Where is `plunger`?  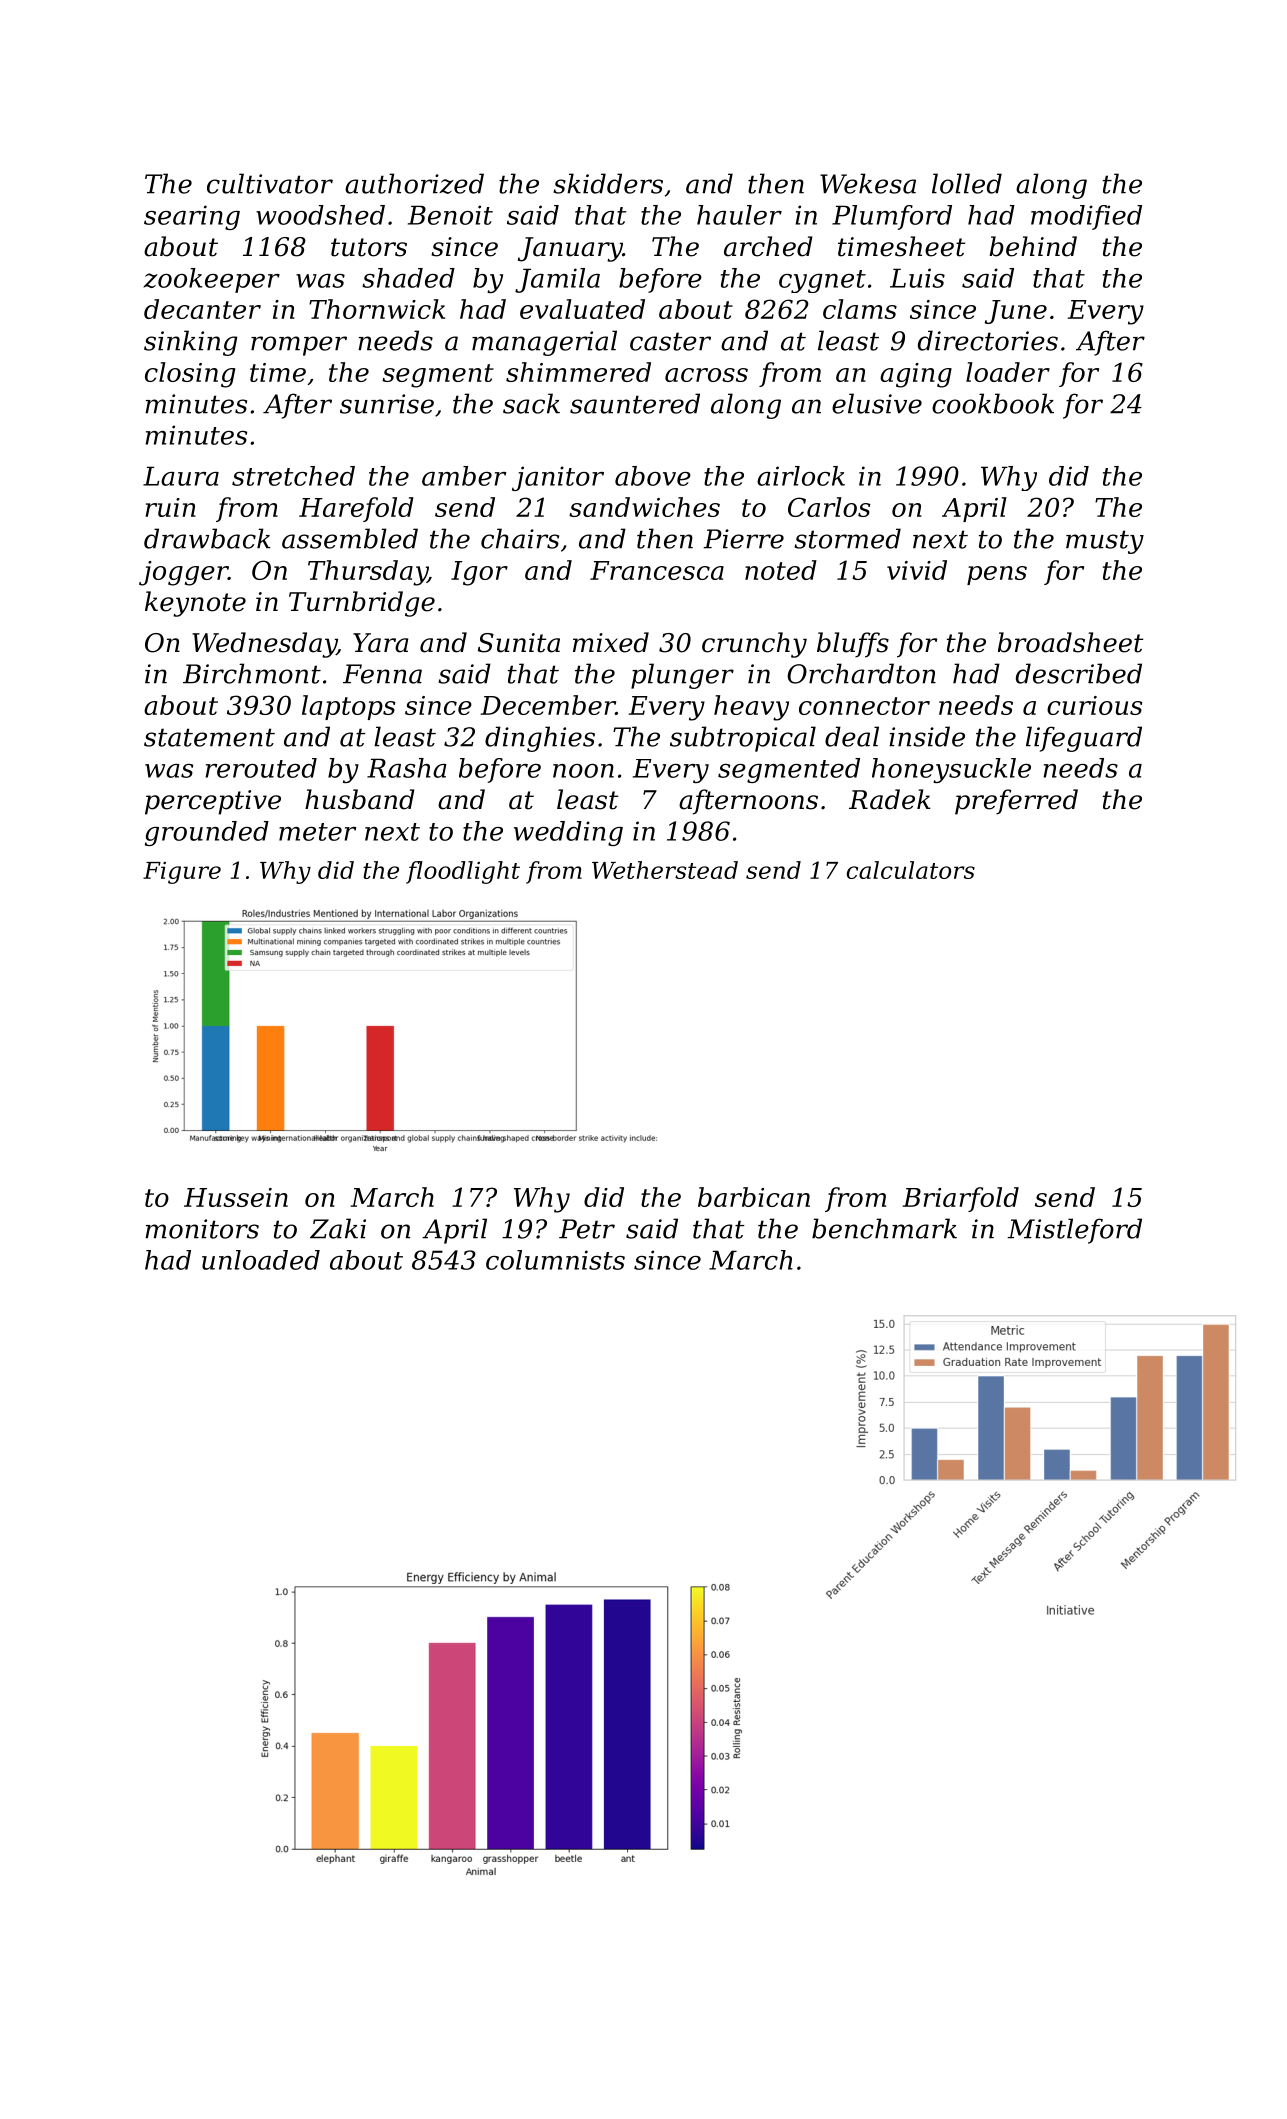
plunger is located at coordinates (682, 676).
